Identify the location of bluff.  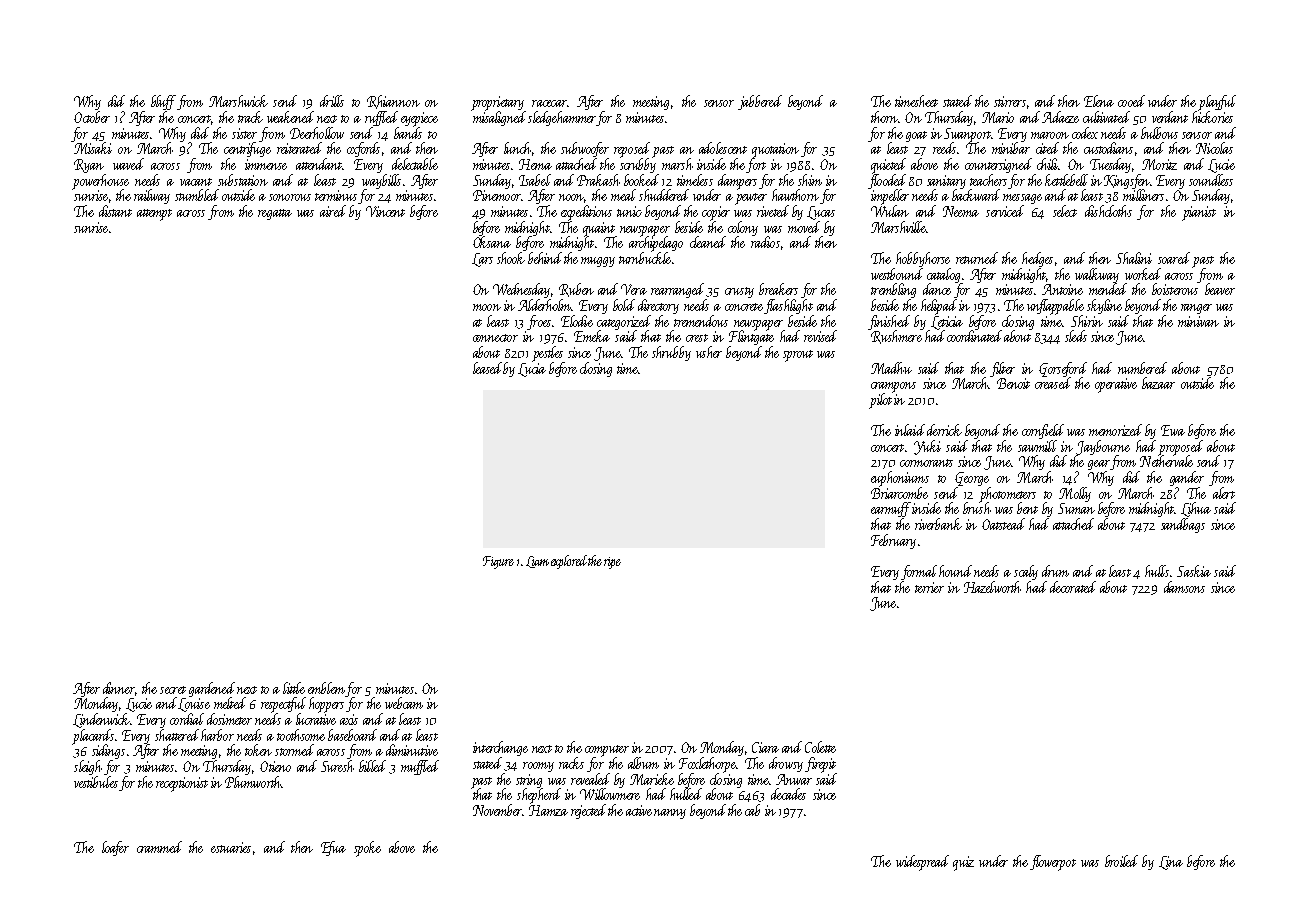
(163, 102).
